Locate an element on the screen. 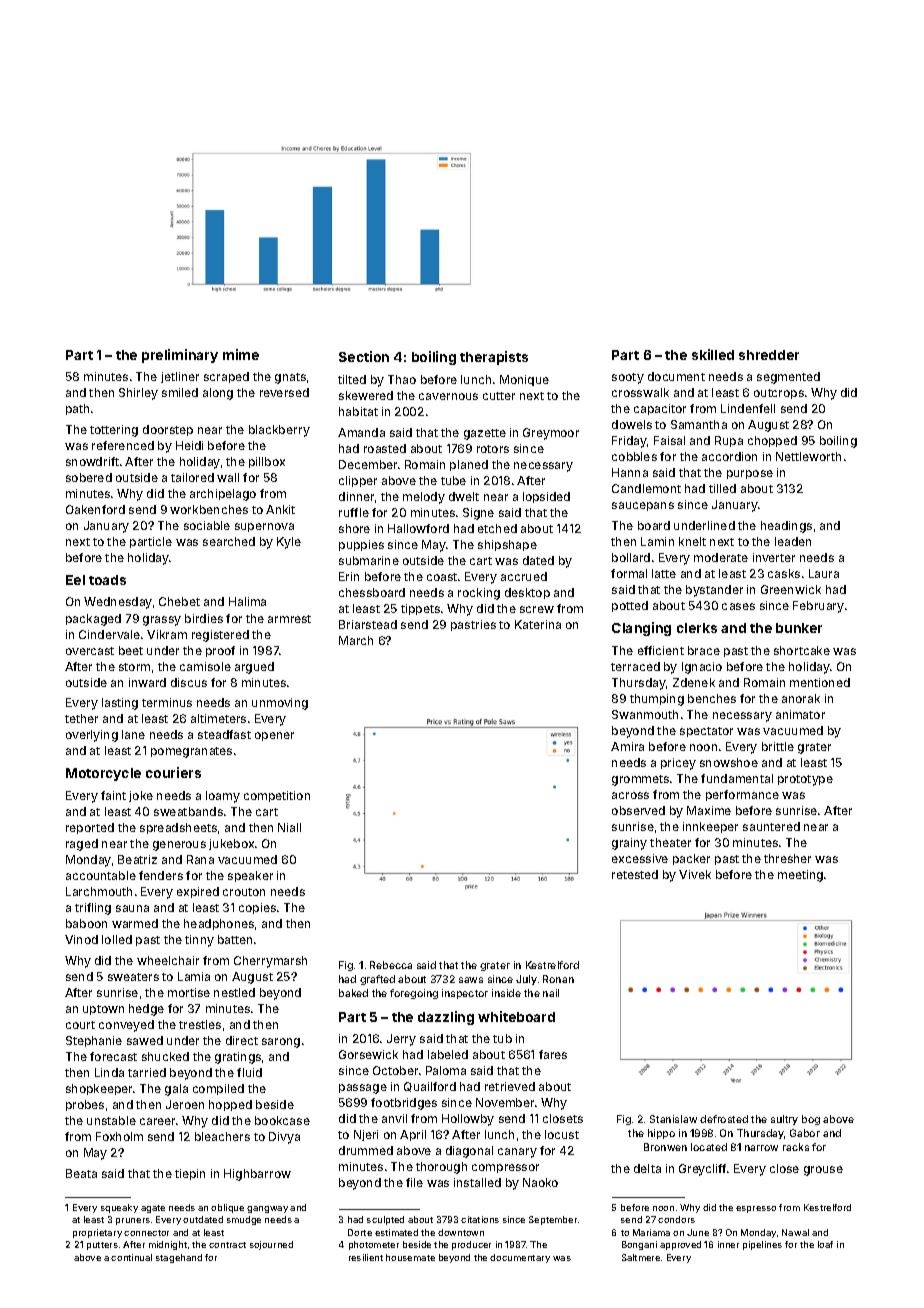 The width and height of the screenshot is (924, 1308). clerks is located at coordinates (697, 628).
